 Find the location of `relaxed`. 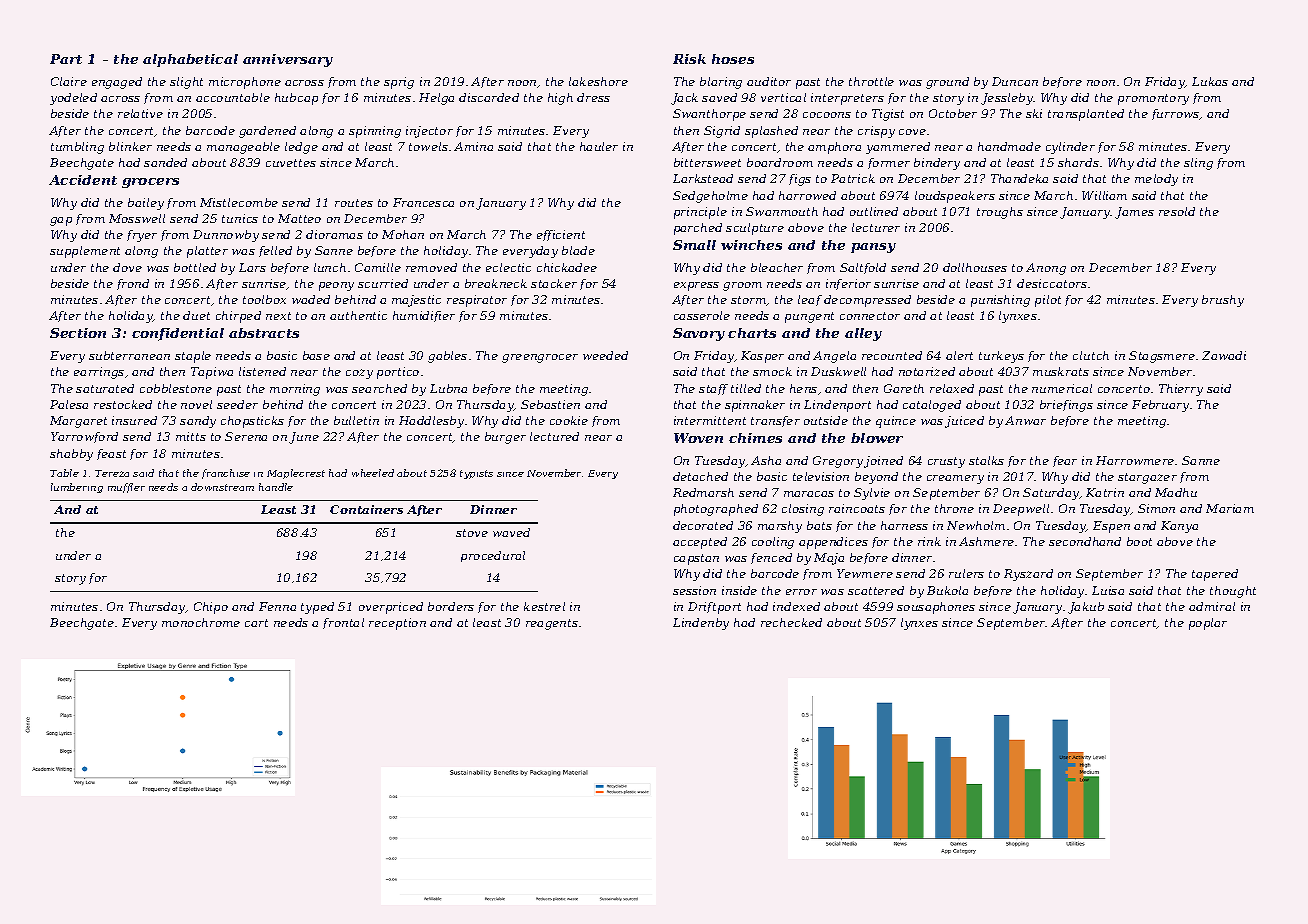

relaxed is located at coordinates (952, 388).
